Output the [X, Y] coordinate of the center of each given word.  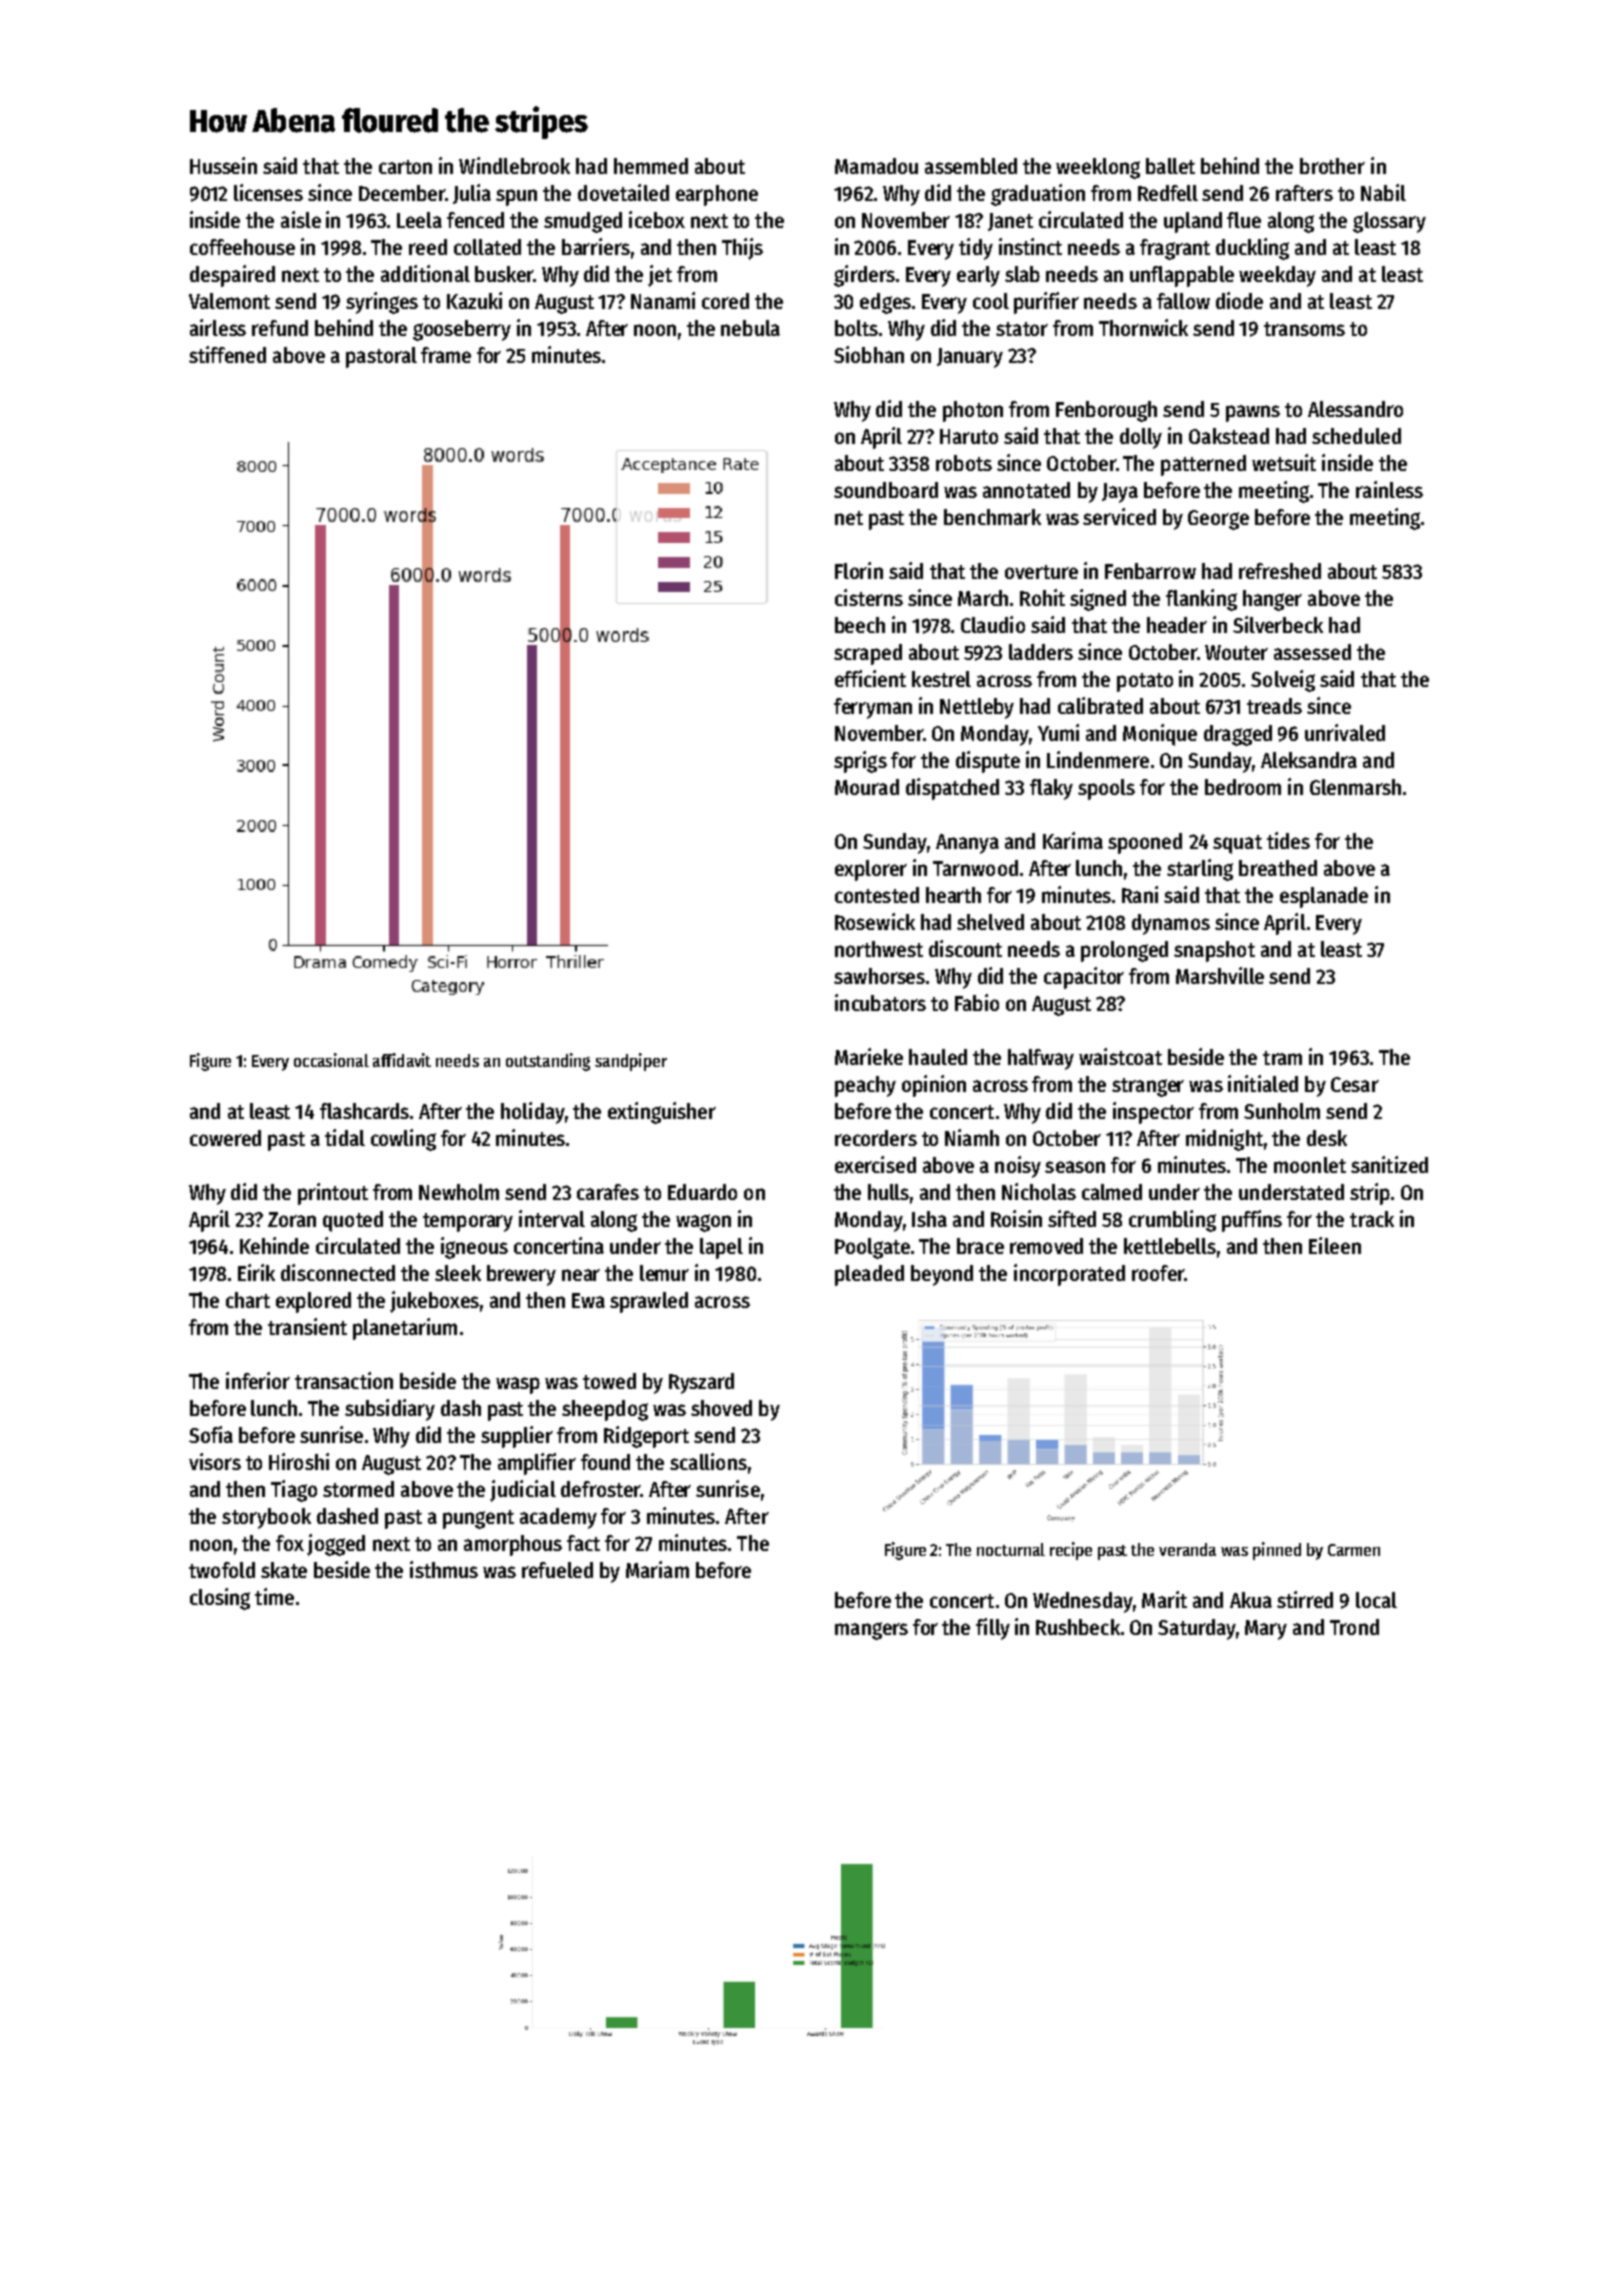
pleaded [869, 1275]
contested [877, 895]
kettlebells [1170, 1246]
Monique [1160, 735]
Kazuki [474, 300]
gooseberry [462, 330]
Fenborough [1106, 411]
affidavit [402, 1060]
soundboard [886, 490]
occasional [331, 1060]
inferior [258, 1380]
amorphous [513, 1545]
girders [864, 276]
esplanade [1324, 897]
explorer [871, 870]
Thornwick [1143, 327]
